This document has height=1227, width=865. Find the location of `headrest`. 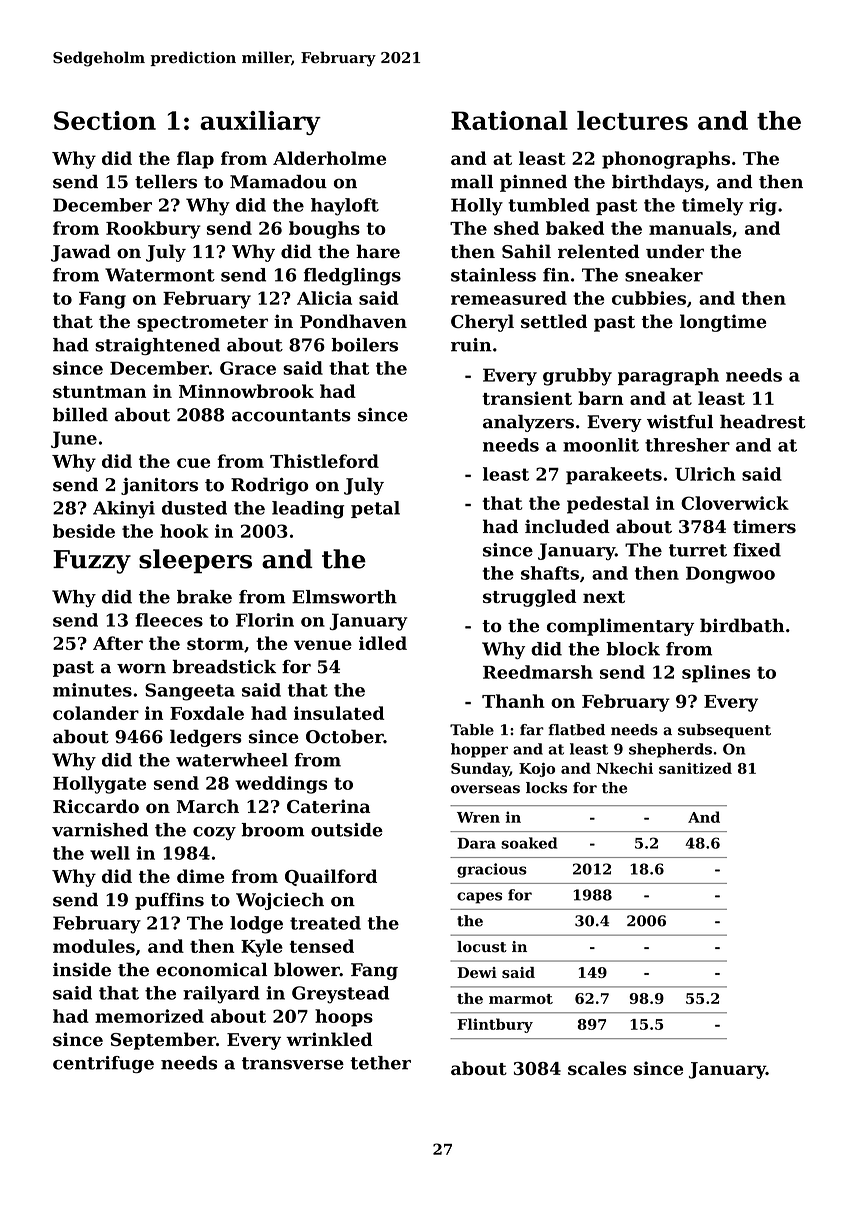

headrest is located at coordinates (763, 422).
